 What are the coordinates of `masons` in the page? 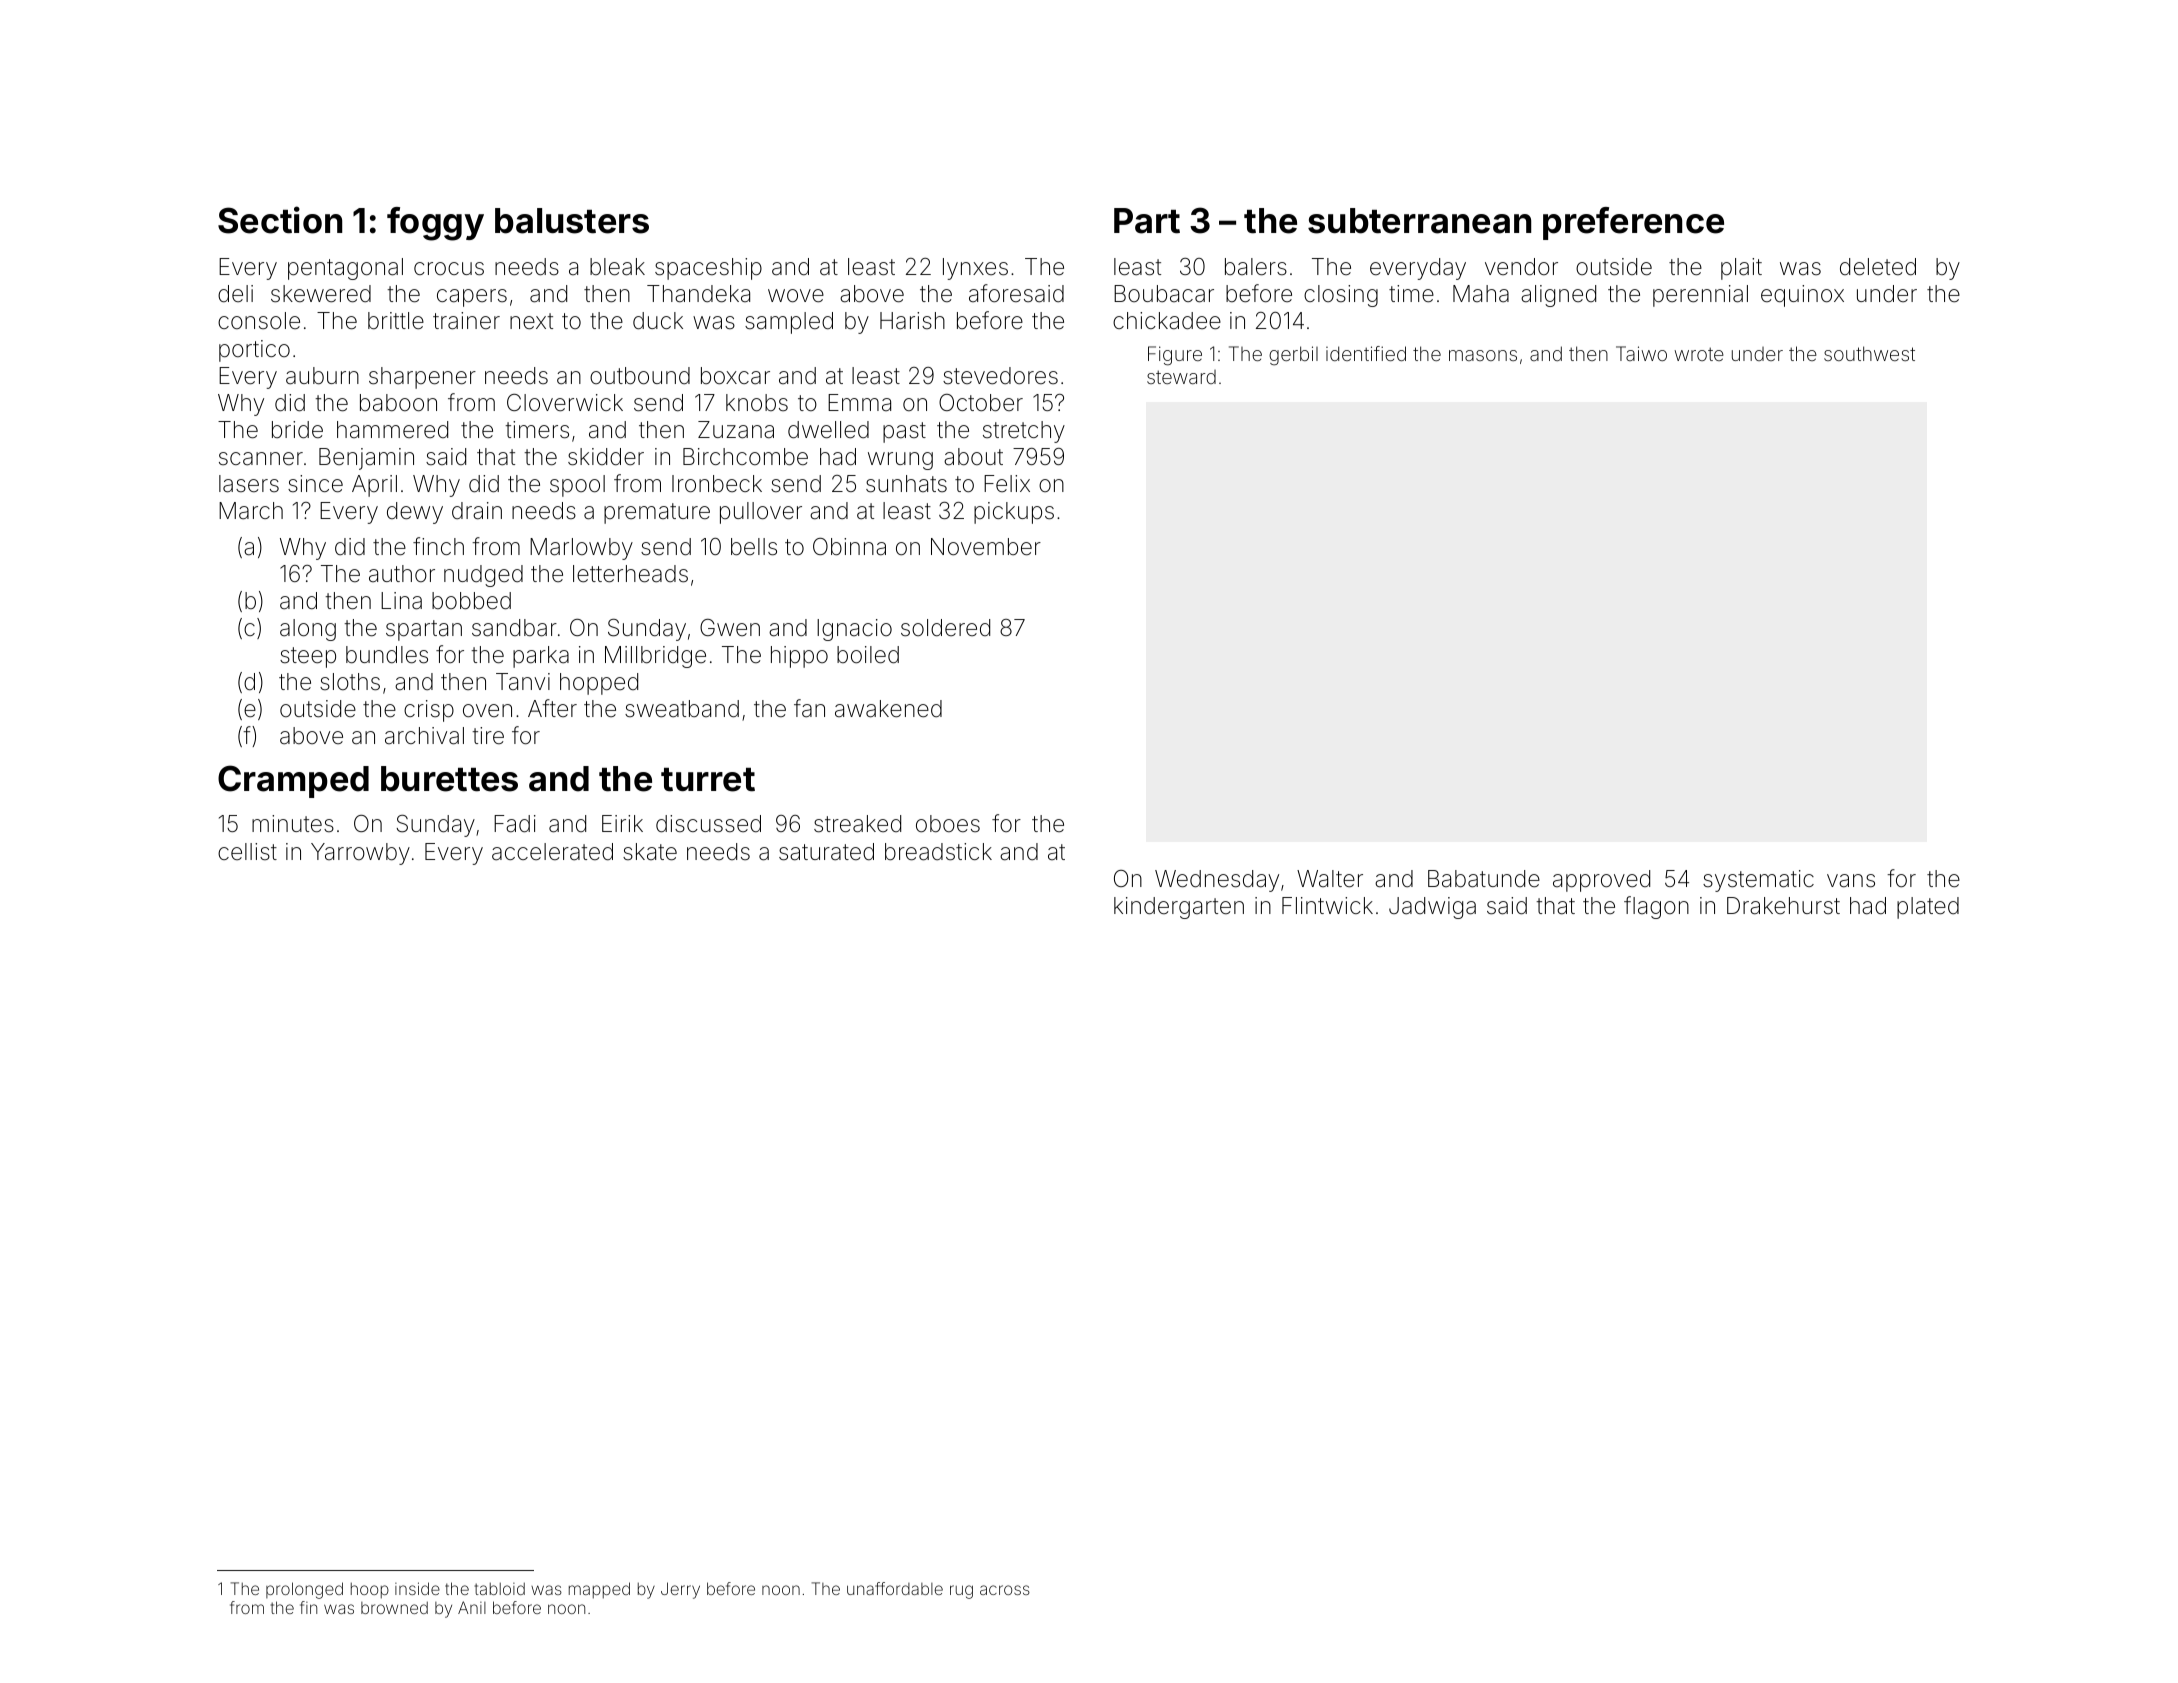 It's located at (1483, 355).
